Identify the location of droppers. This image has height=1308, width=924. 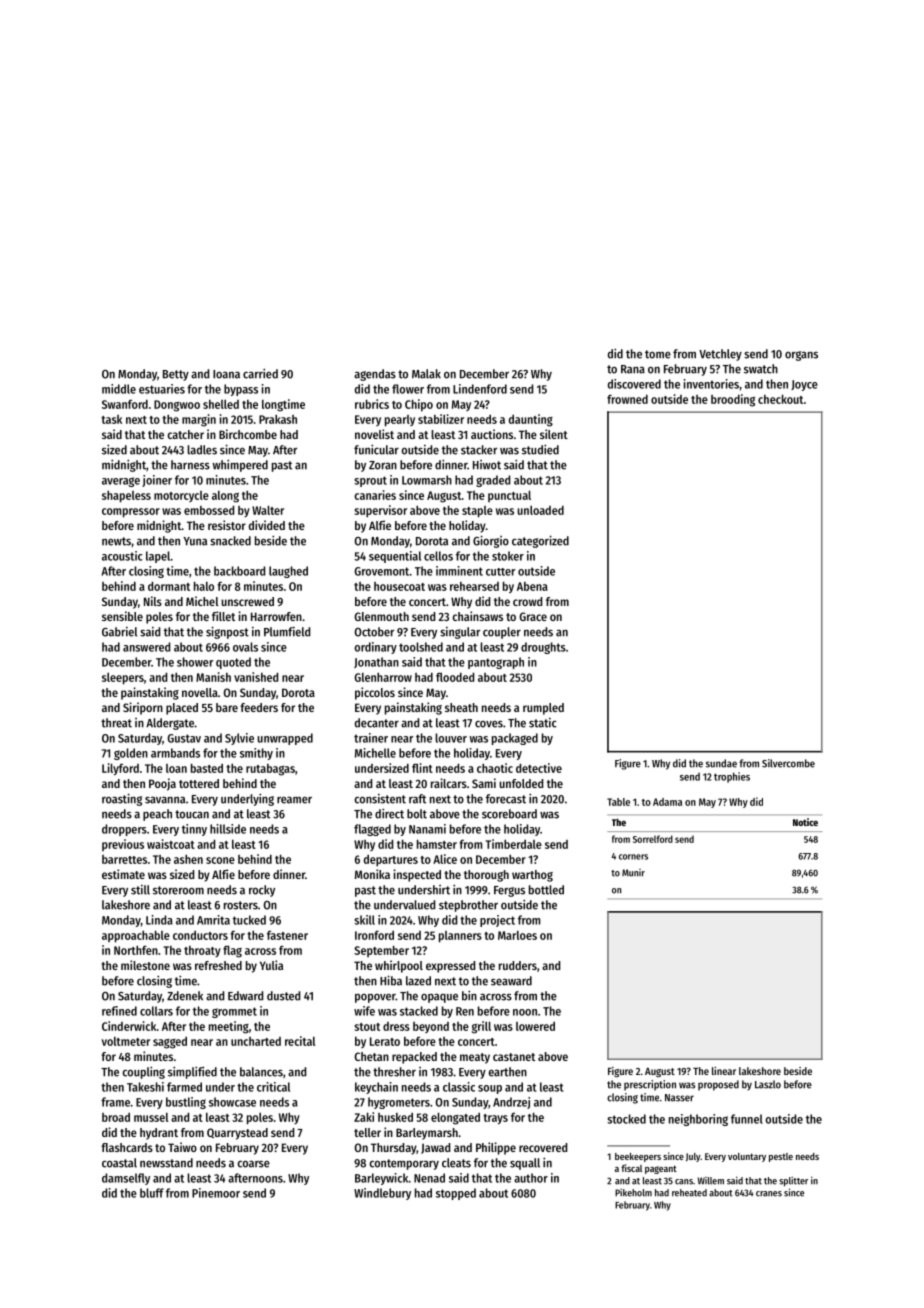
(124, 830).
